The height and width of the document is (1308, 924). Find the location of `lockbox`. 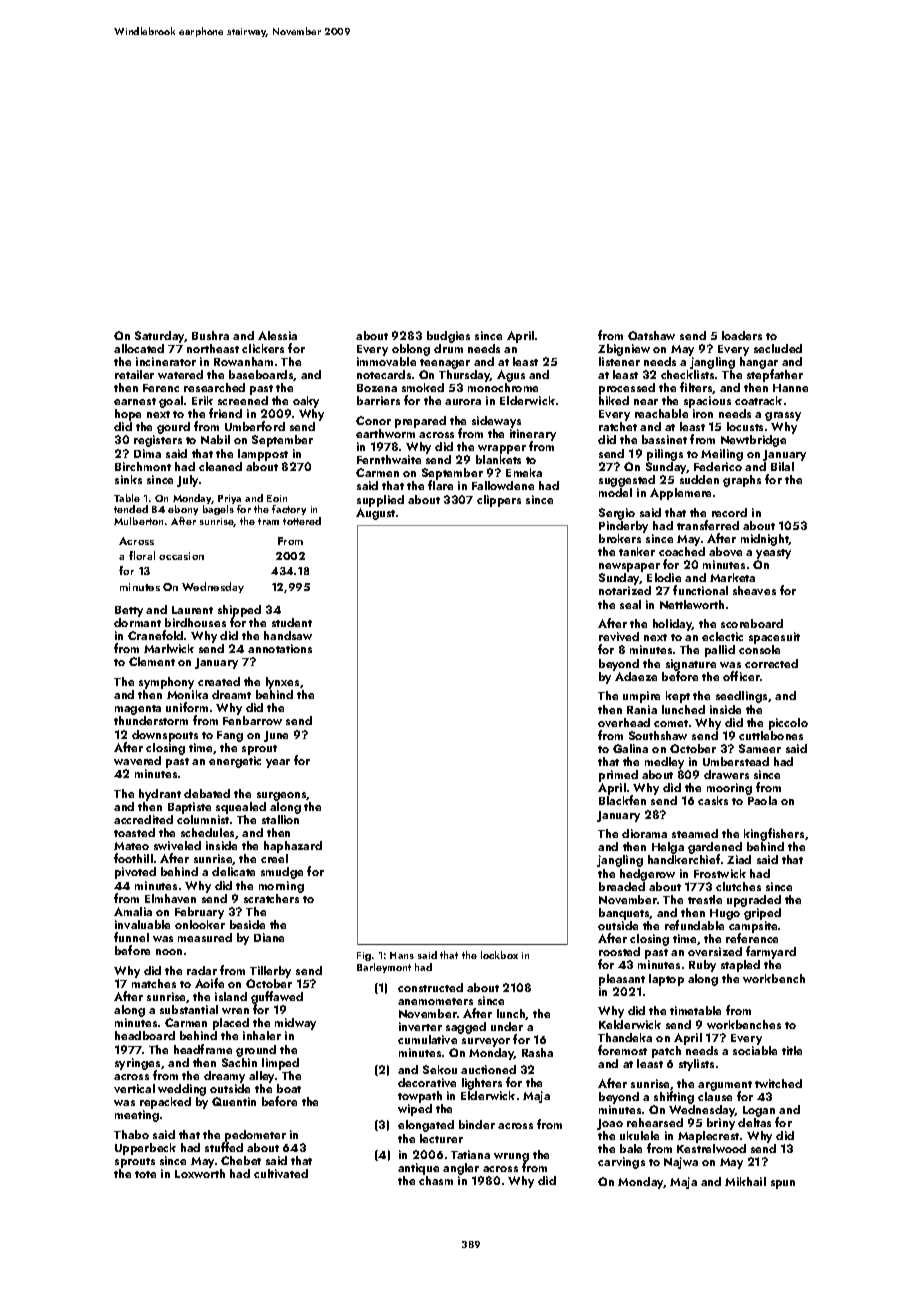

lockbox is located at coordinates (499, 955).
